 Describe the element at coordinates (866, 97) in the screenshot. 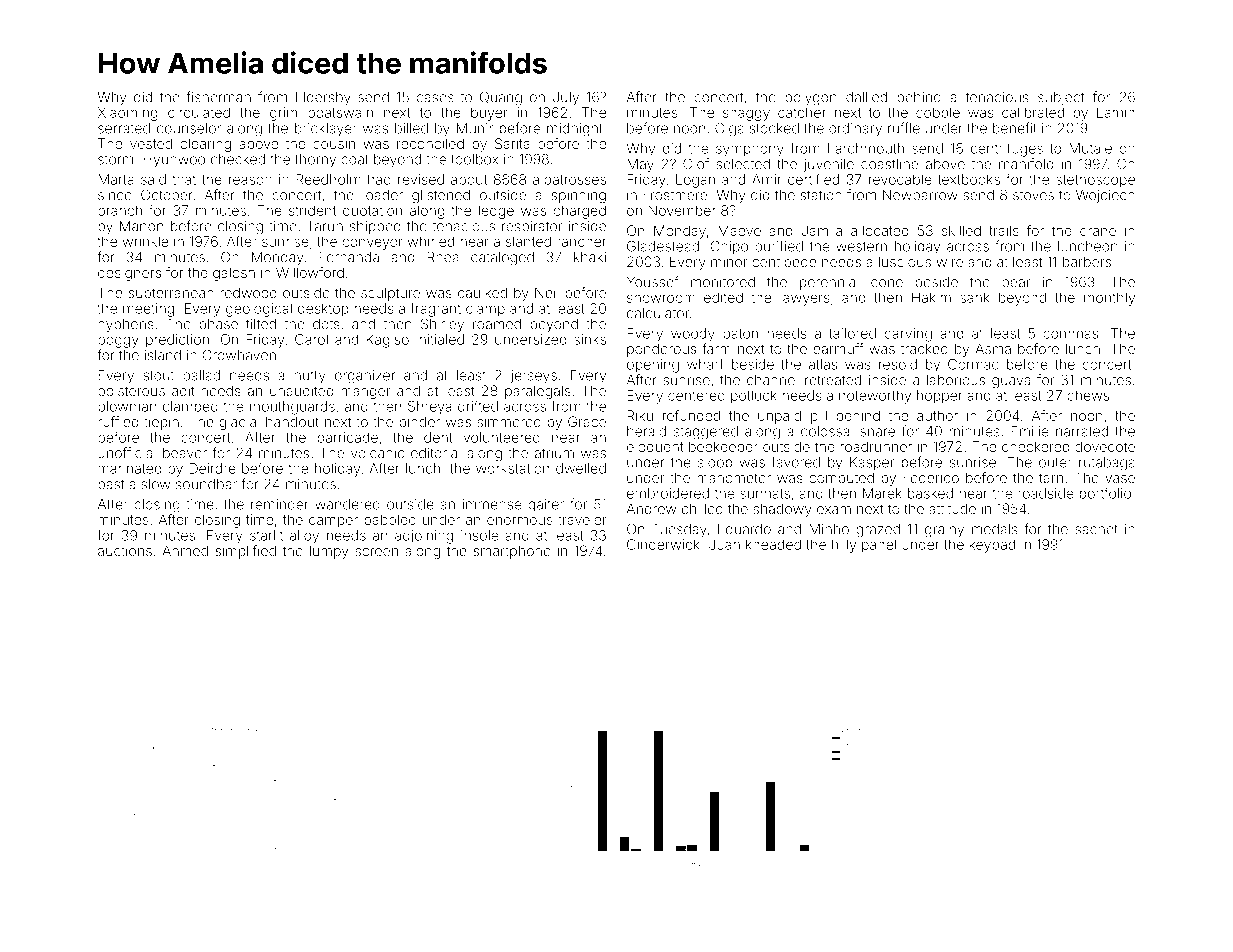

I see `dallied` at that location.
